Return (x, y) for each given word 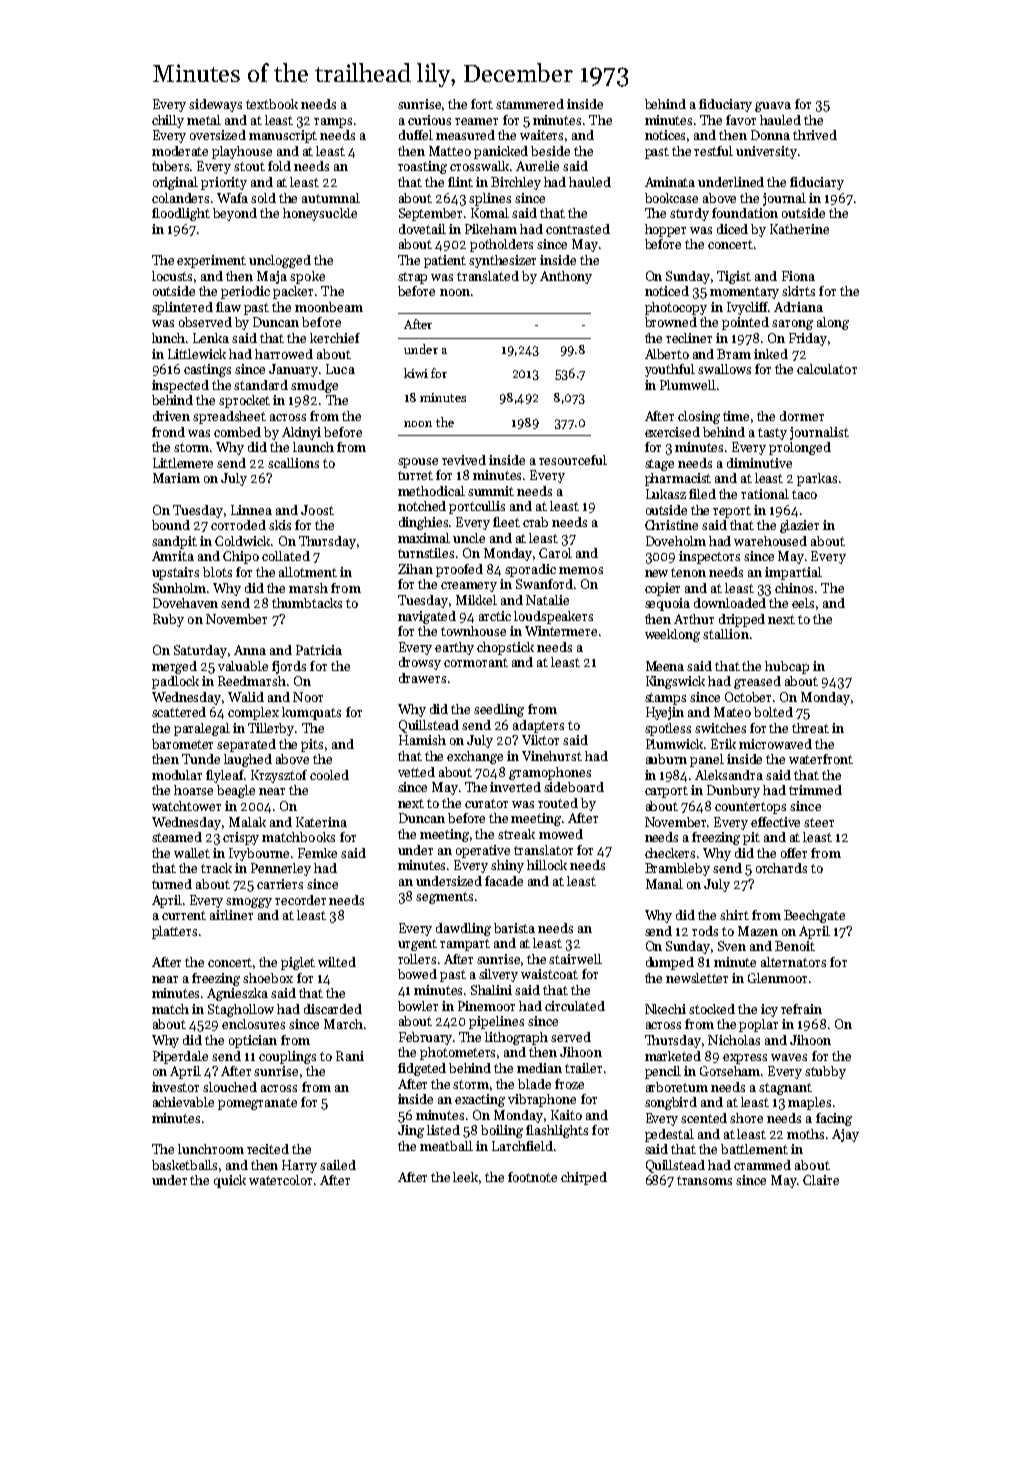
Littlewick (197, 354)
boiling (502, 1131)
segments (444, 898)
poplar (758, 1025)
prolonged (800, 448)
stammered (530, 104)
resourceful (573, 460)
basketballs (184, 1165)
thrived (815, 135)
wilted (337, 962)
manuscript (283, 136)
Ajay (845, 1135)
